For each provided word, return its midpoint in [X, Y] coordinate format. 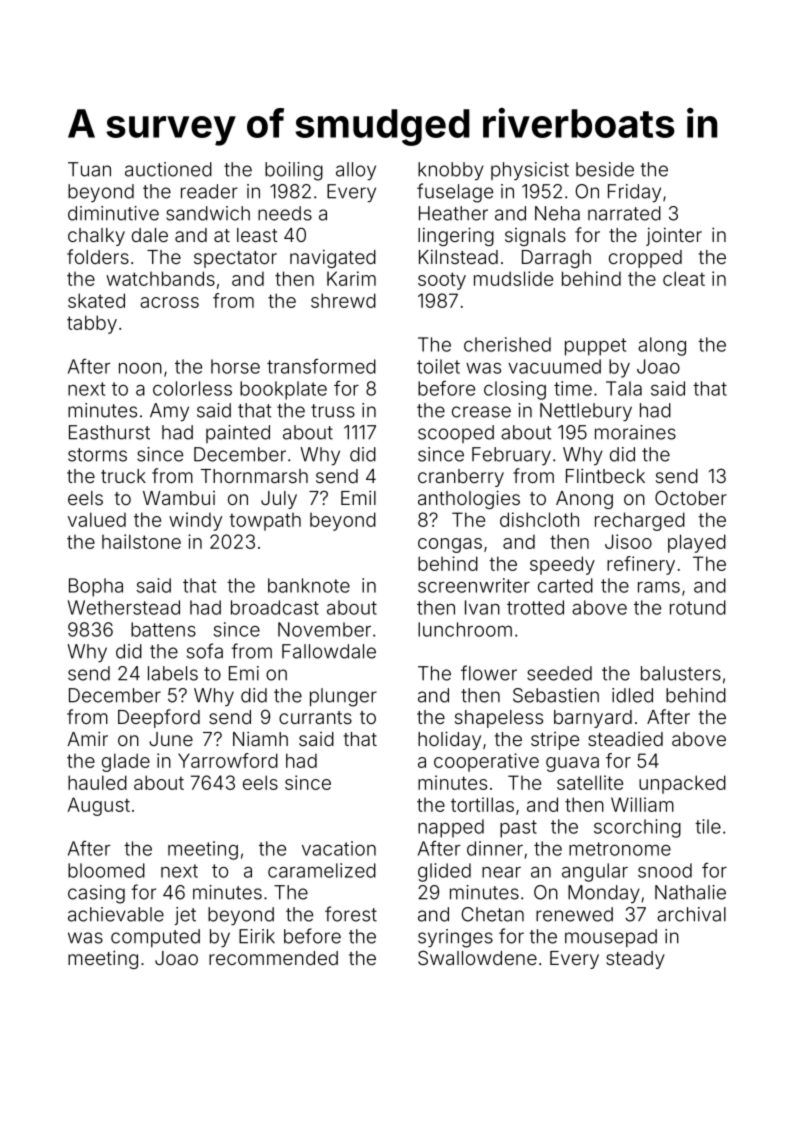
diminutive [113, 213]
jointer [674, 236]
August [99, 806]
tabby [92, 324]
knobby [451, 171]
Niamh [260, 738]
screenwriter [474, 585]
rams [659, 587]
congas [450, 545]
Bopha [96, 587]
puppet [595, 347]
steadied [625, 739]
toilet [438, 366]
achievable [116, 914]
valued [97, 519]
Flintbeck [605, 475]
